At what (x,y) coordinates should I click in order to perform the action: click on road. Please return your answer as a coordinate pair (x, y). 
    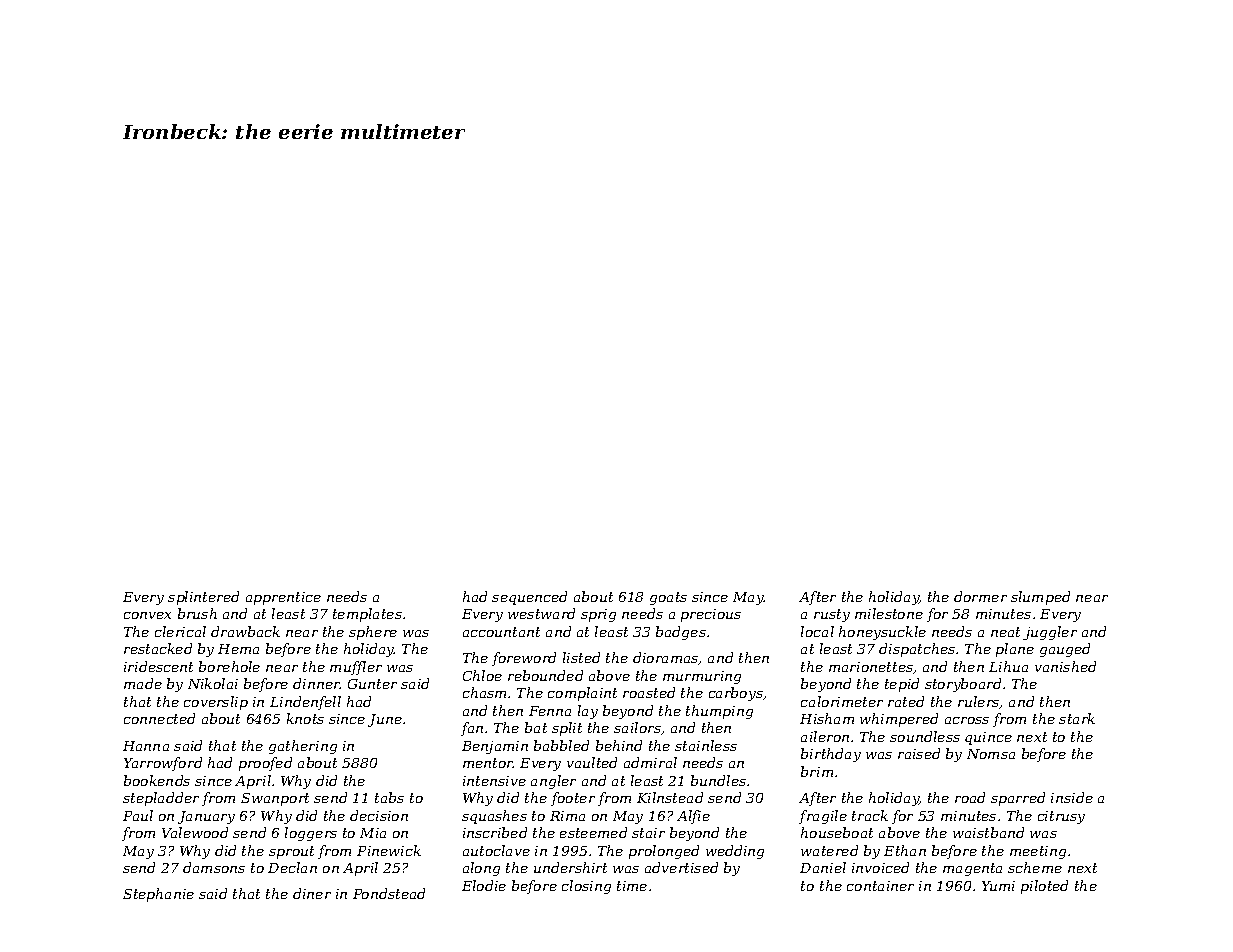
    Looking at the image, I should click on (970, 797).
